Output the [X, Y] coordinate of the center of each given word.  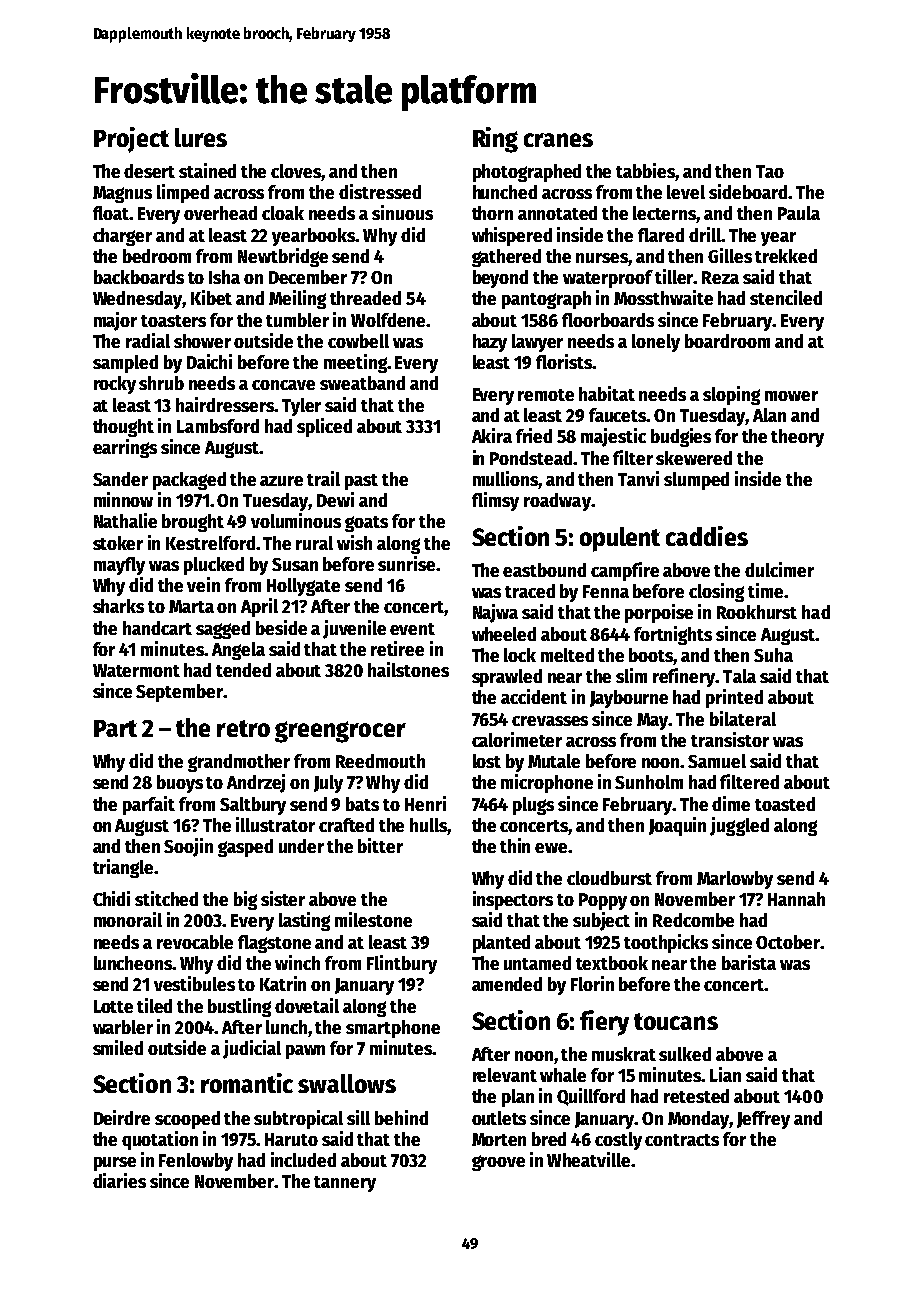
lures [201, 137]
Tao [770, 171]
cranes [558, 140]
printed [734, 698]
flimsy [495, 501]
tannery [345, 1184]
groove [498, 1163]
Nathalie [125, 520]
